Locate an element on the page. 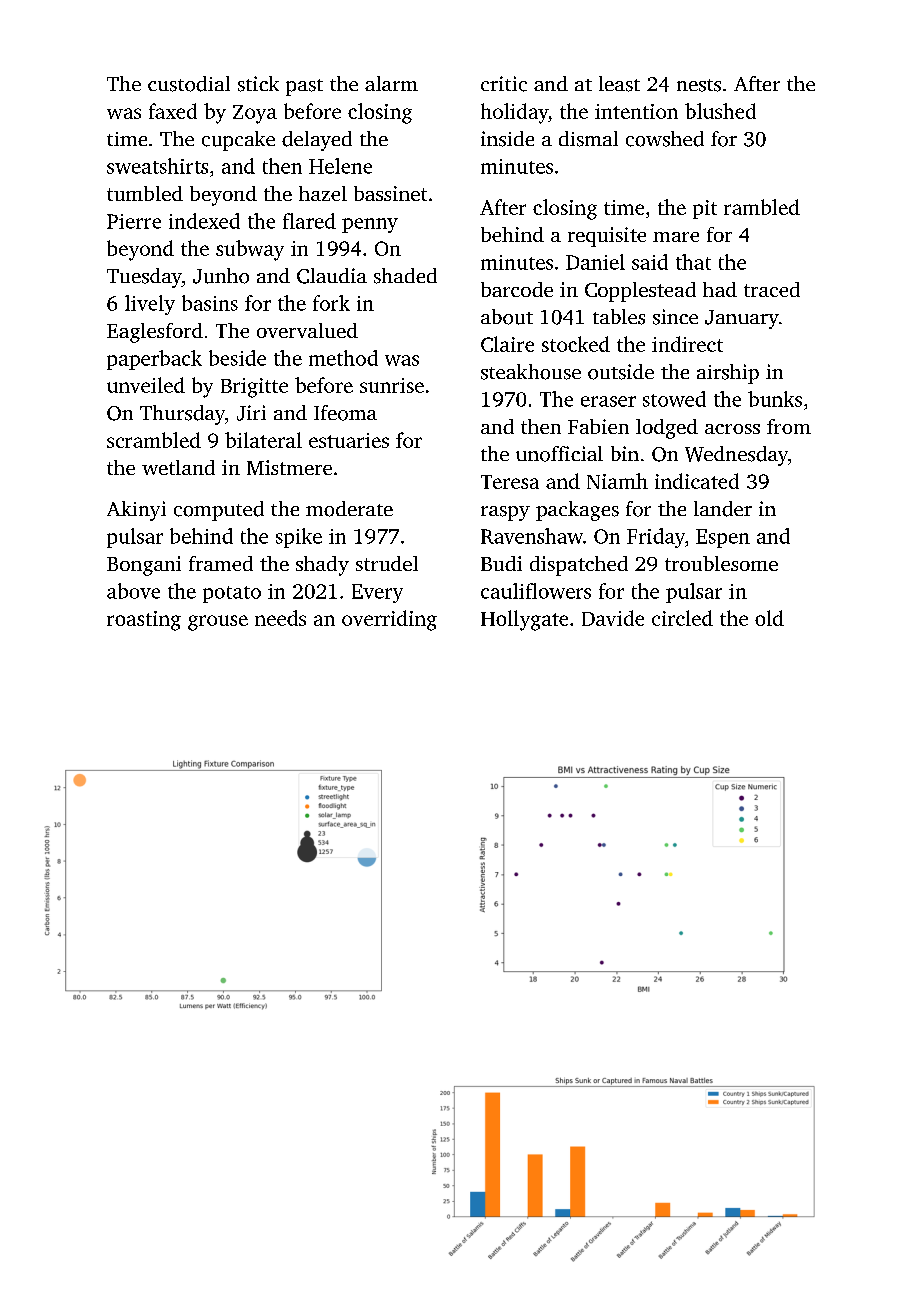 The image size is (924, 1311). blushed is located at coordinates (720, 111).
